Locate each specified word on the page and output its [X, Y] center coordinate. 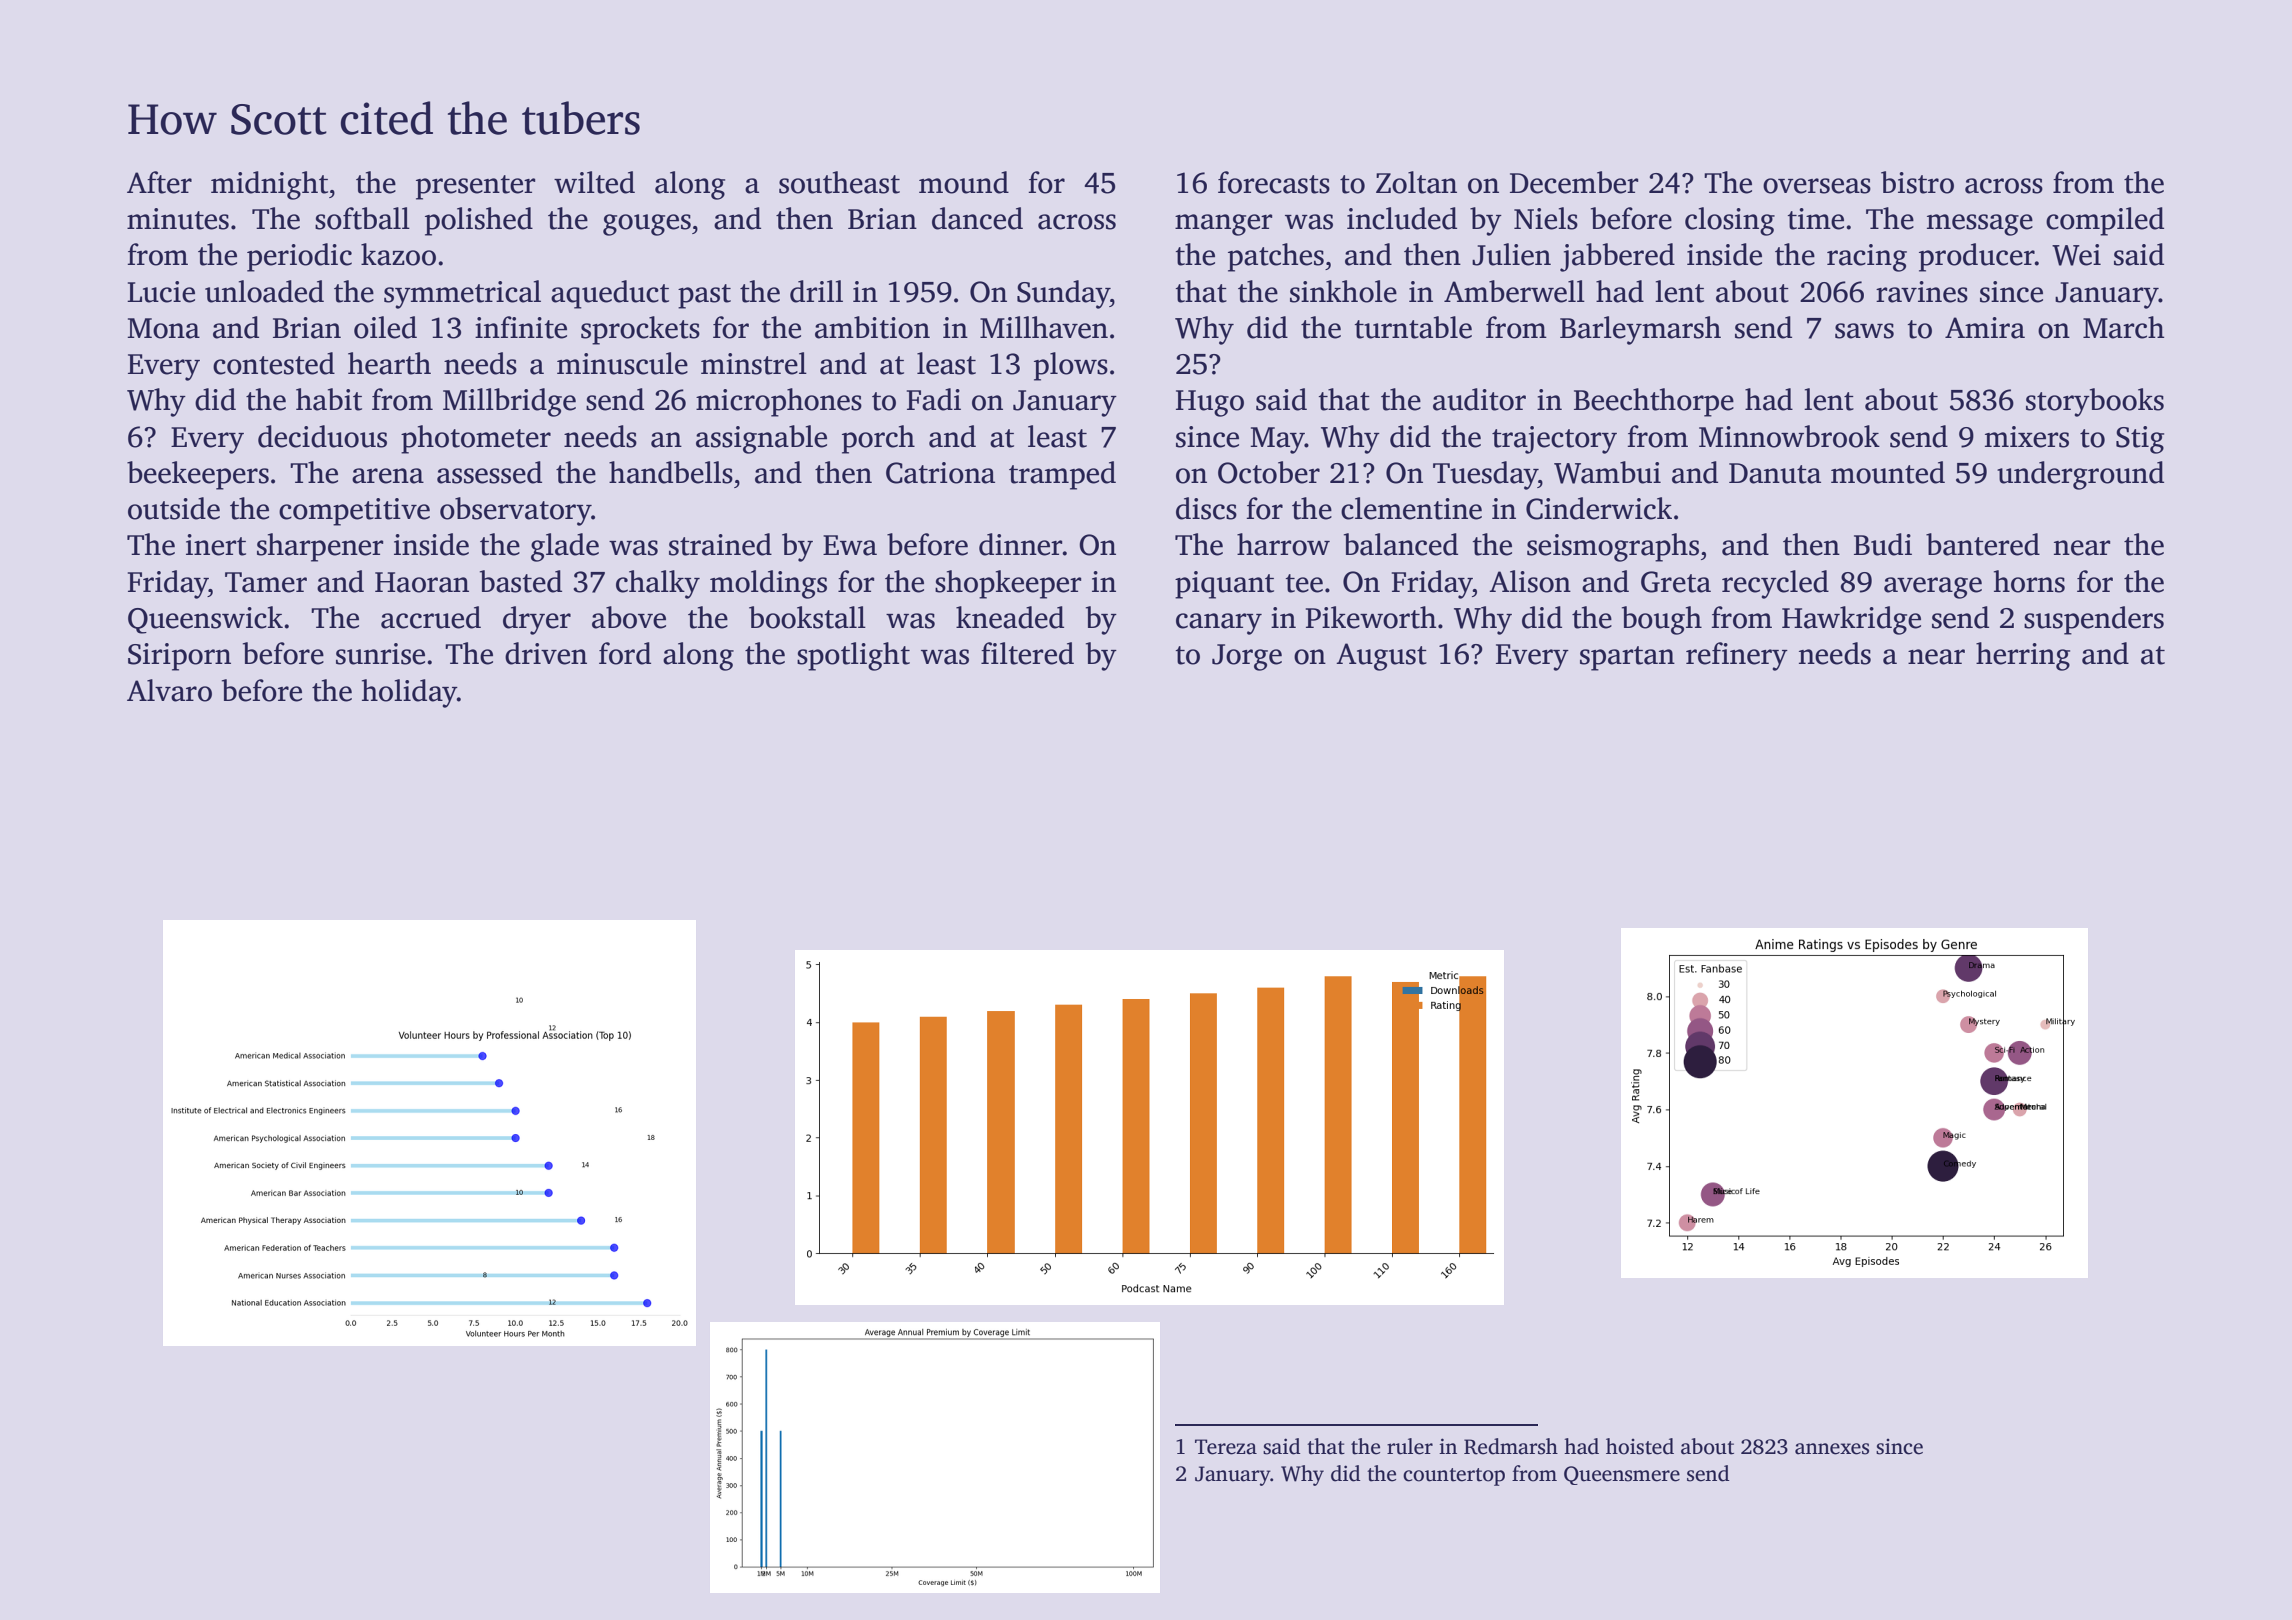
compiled [2105, 221]
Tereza [1226, 1447]
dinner [1021, 544]
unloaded [264, 291]
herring [2023, 656]
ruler [1410, 1446]
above [629, 617]
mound [964, 182]
